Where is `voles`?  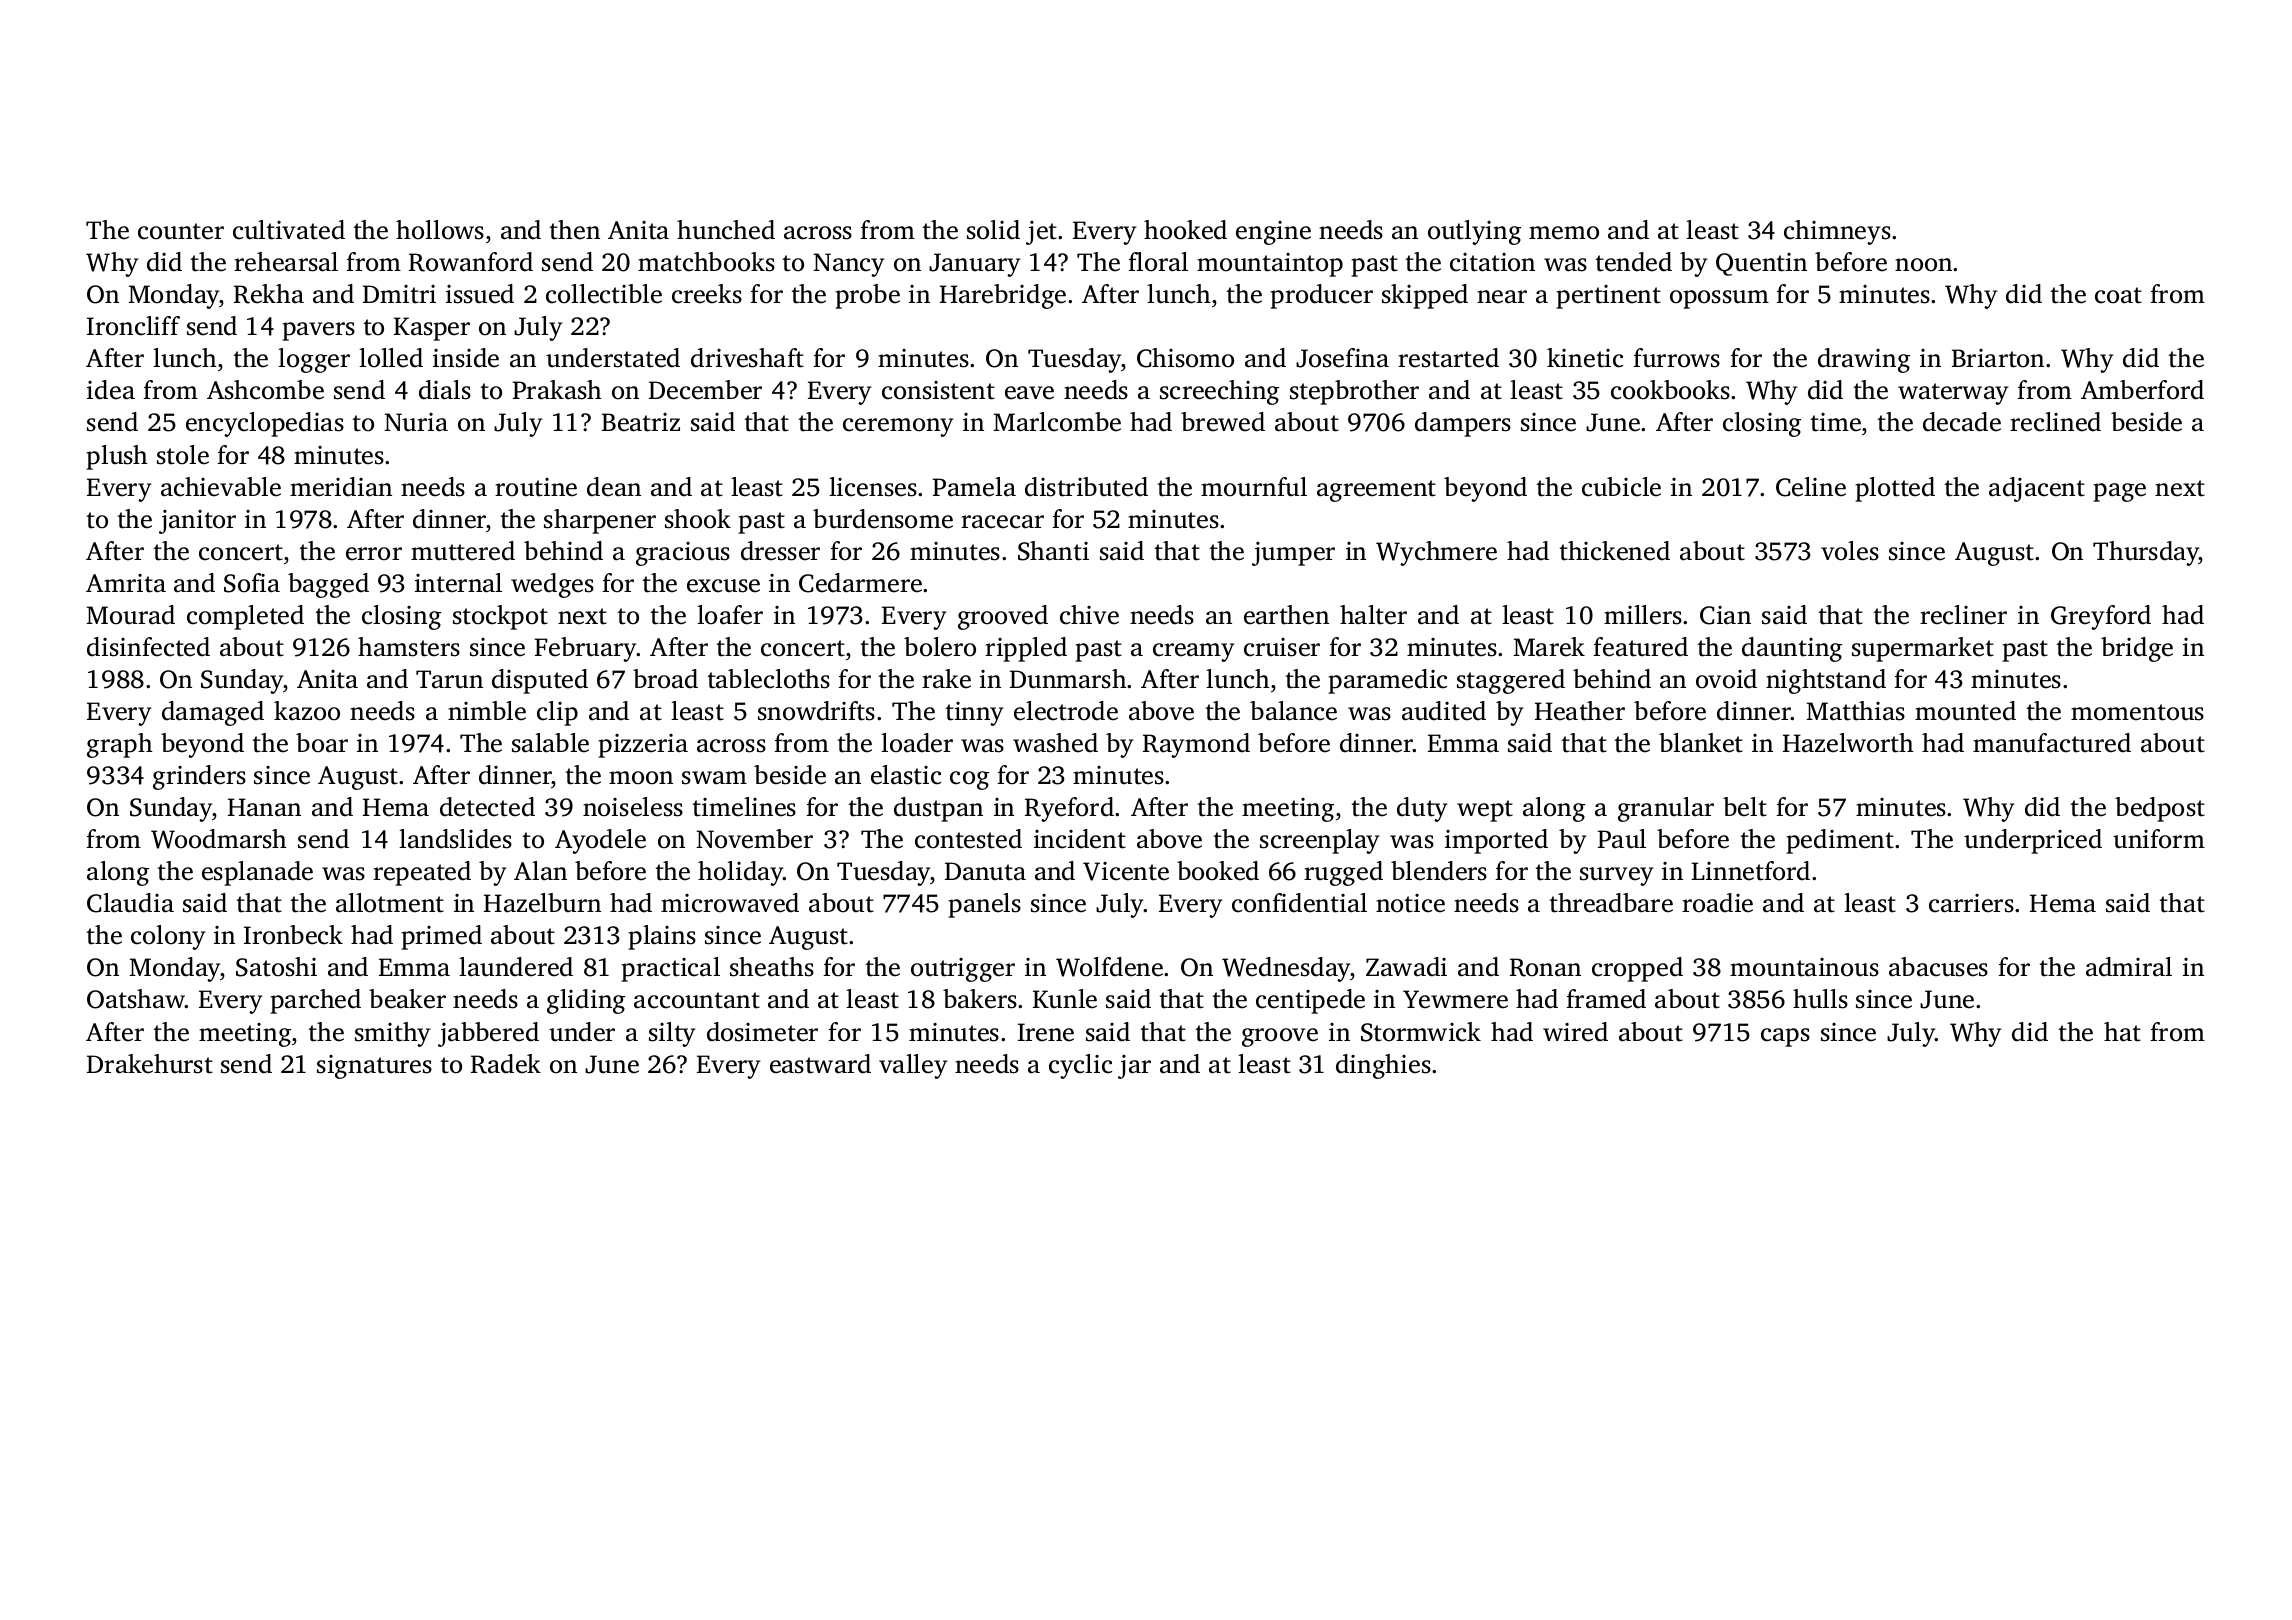 voles is located at coordinates (1850, 551).
